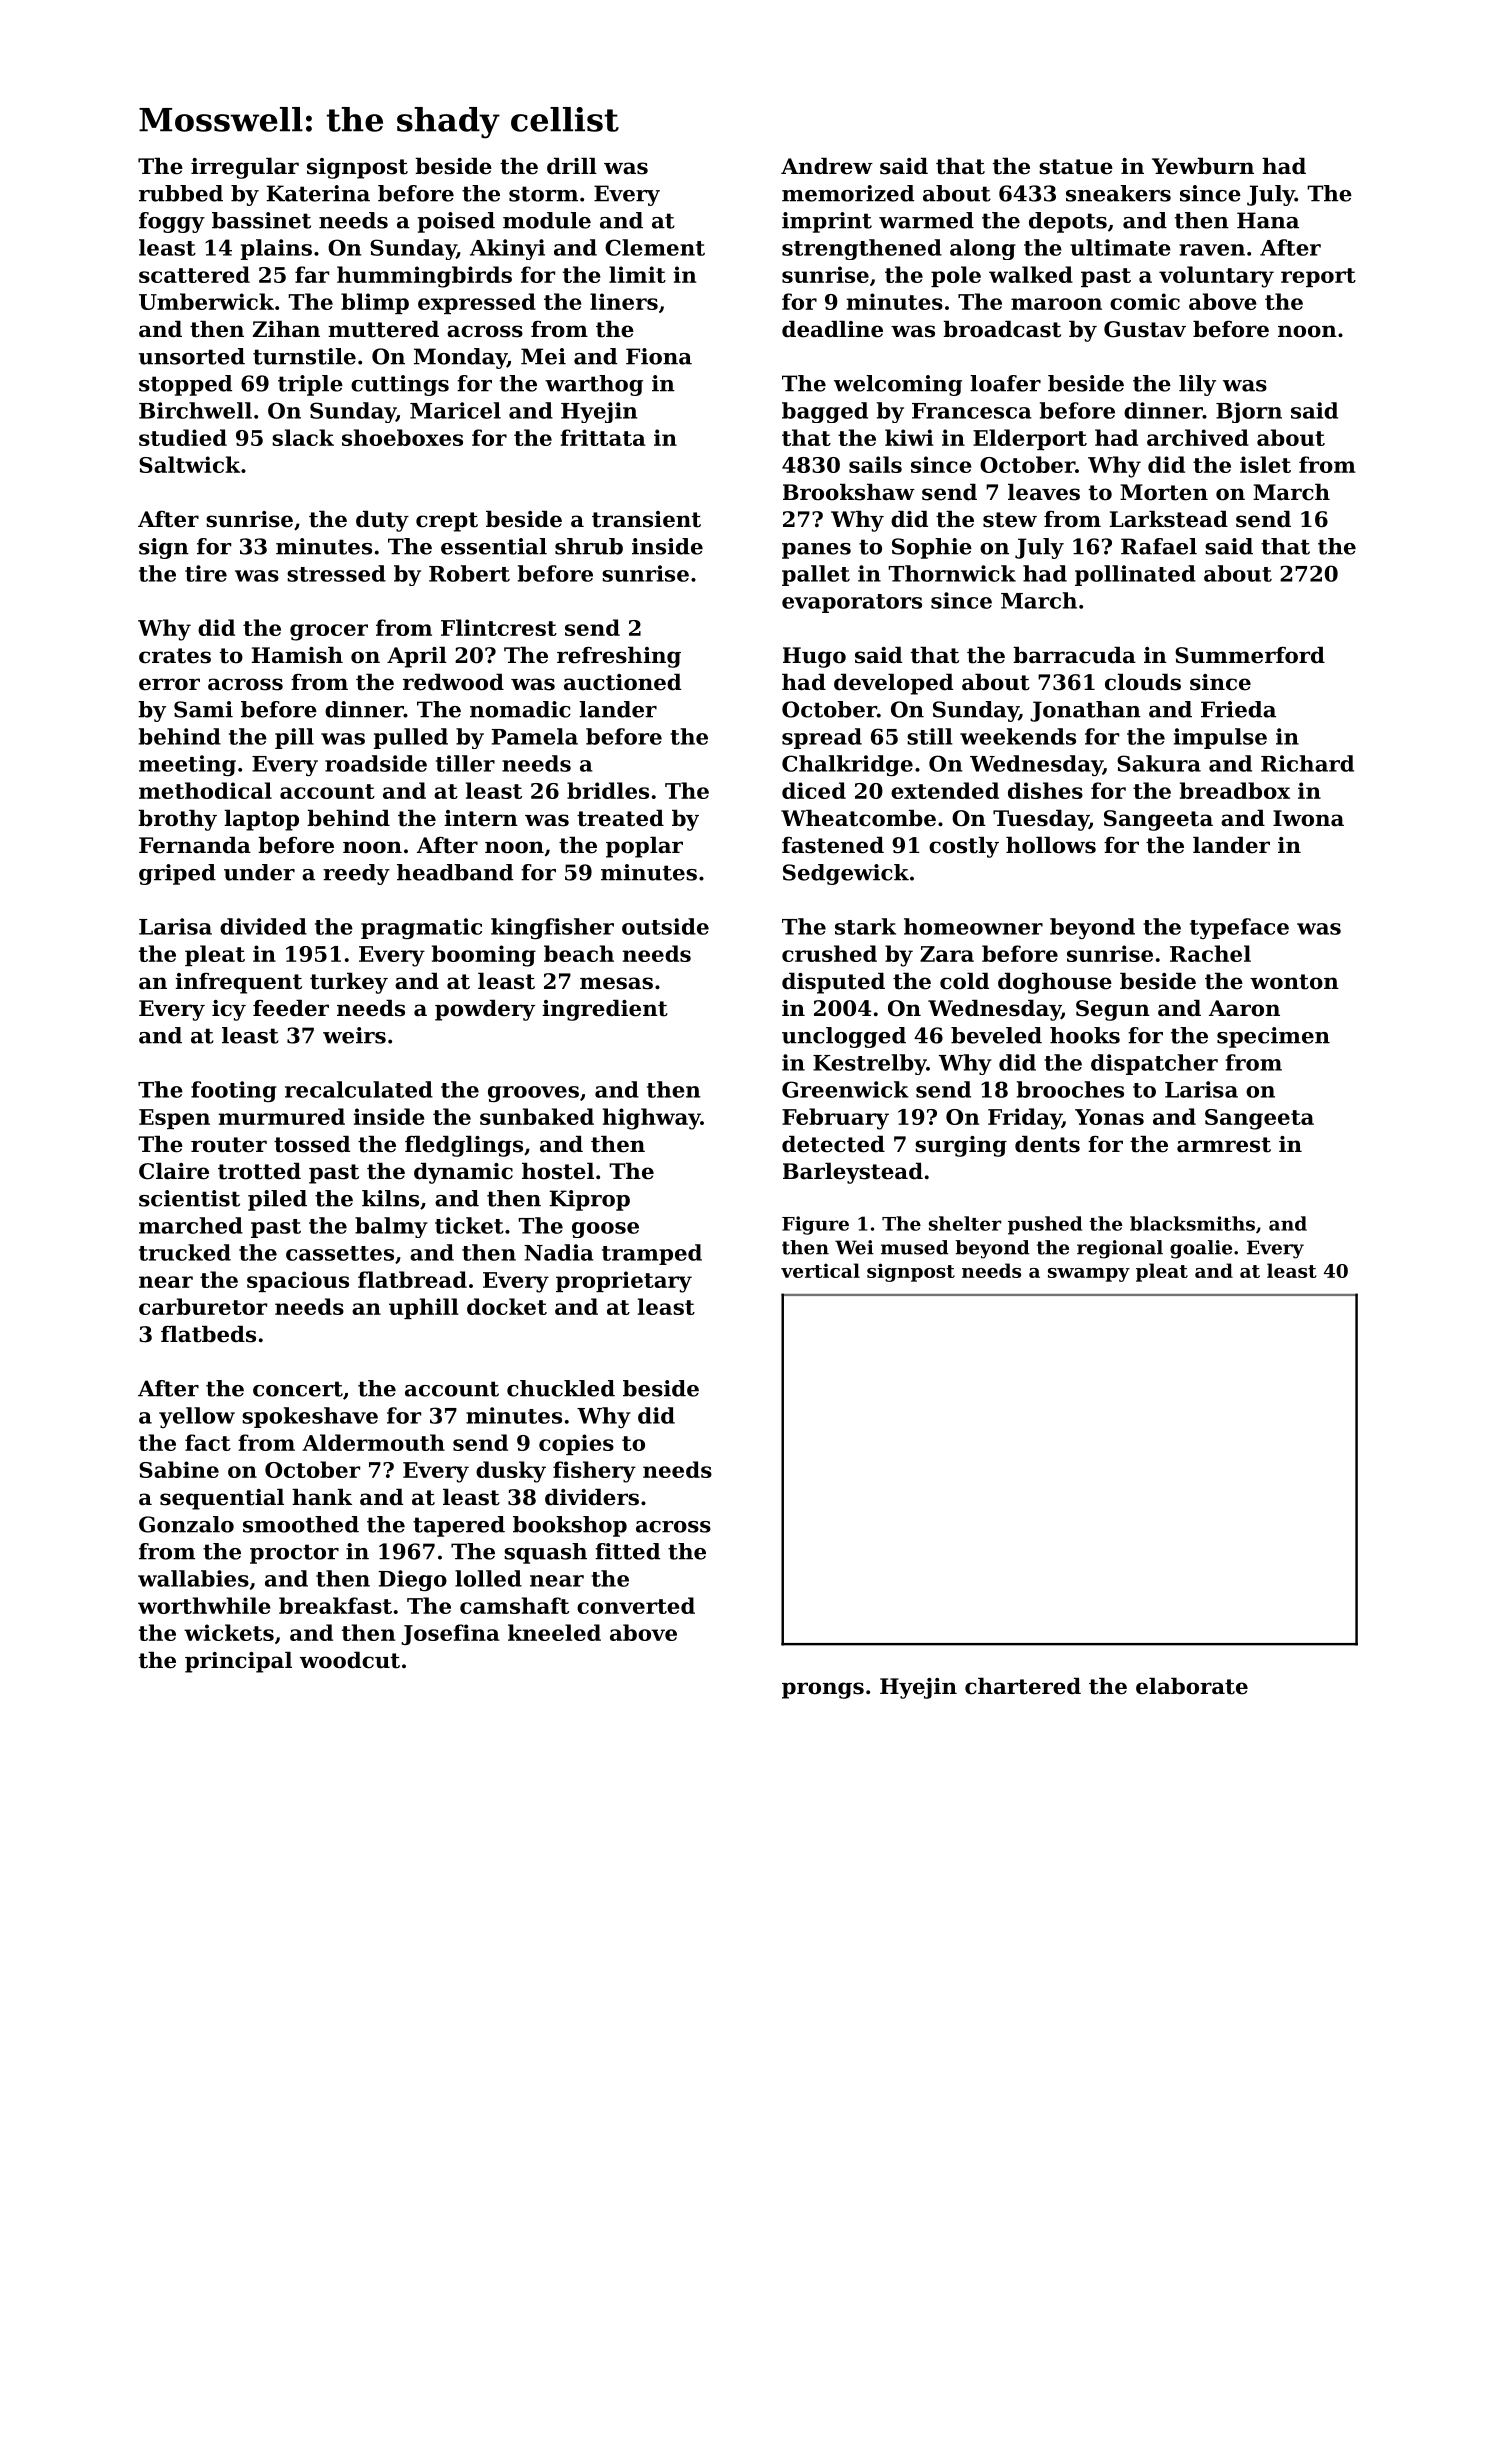 The width and height of the screenshot is (1496, 2464). Describe the element at coordinates (259, 872) in the screenshot. I see `under` at that location.
